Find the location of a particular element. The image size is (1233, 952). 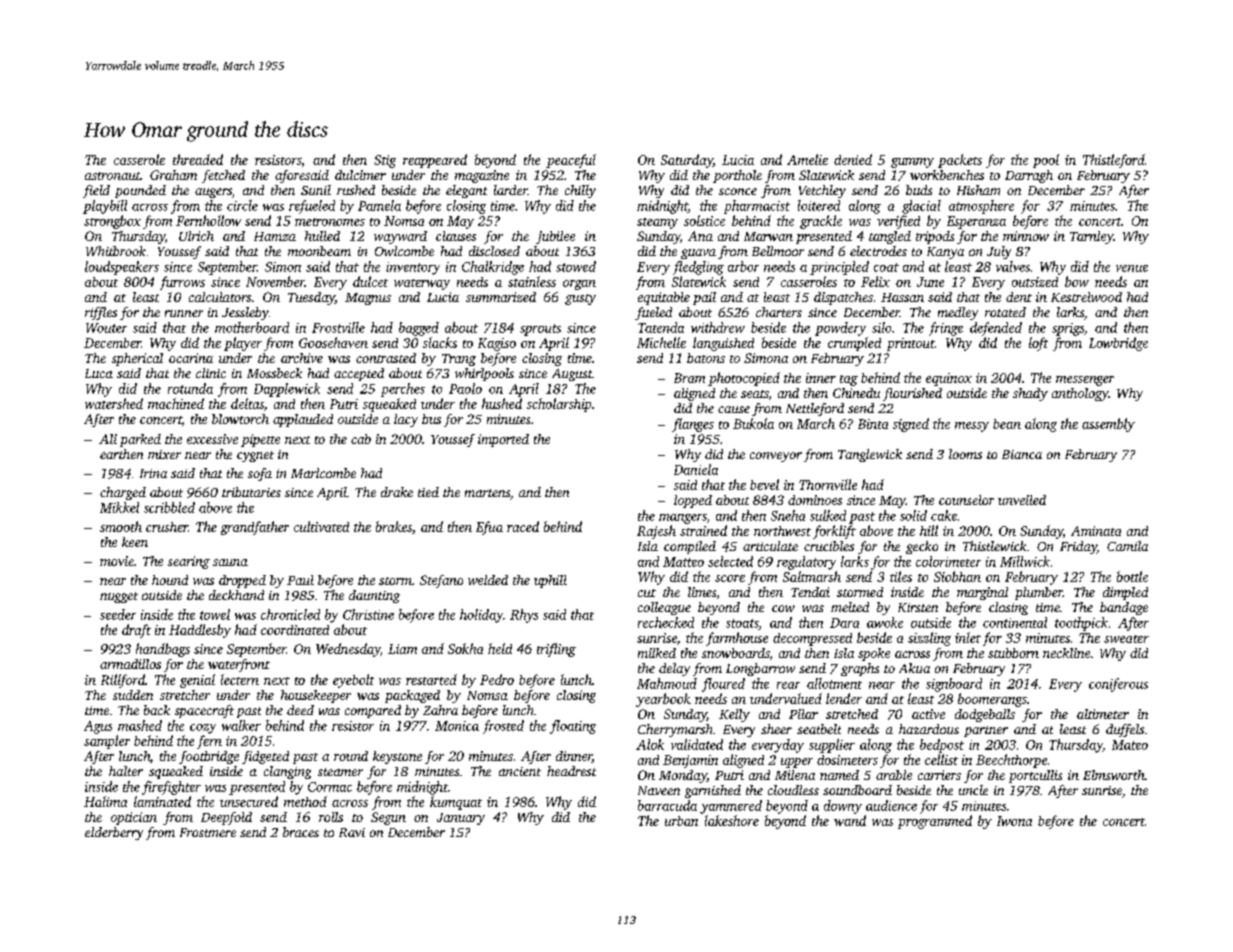

Wednesday is located at coordinates (348, 650).
